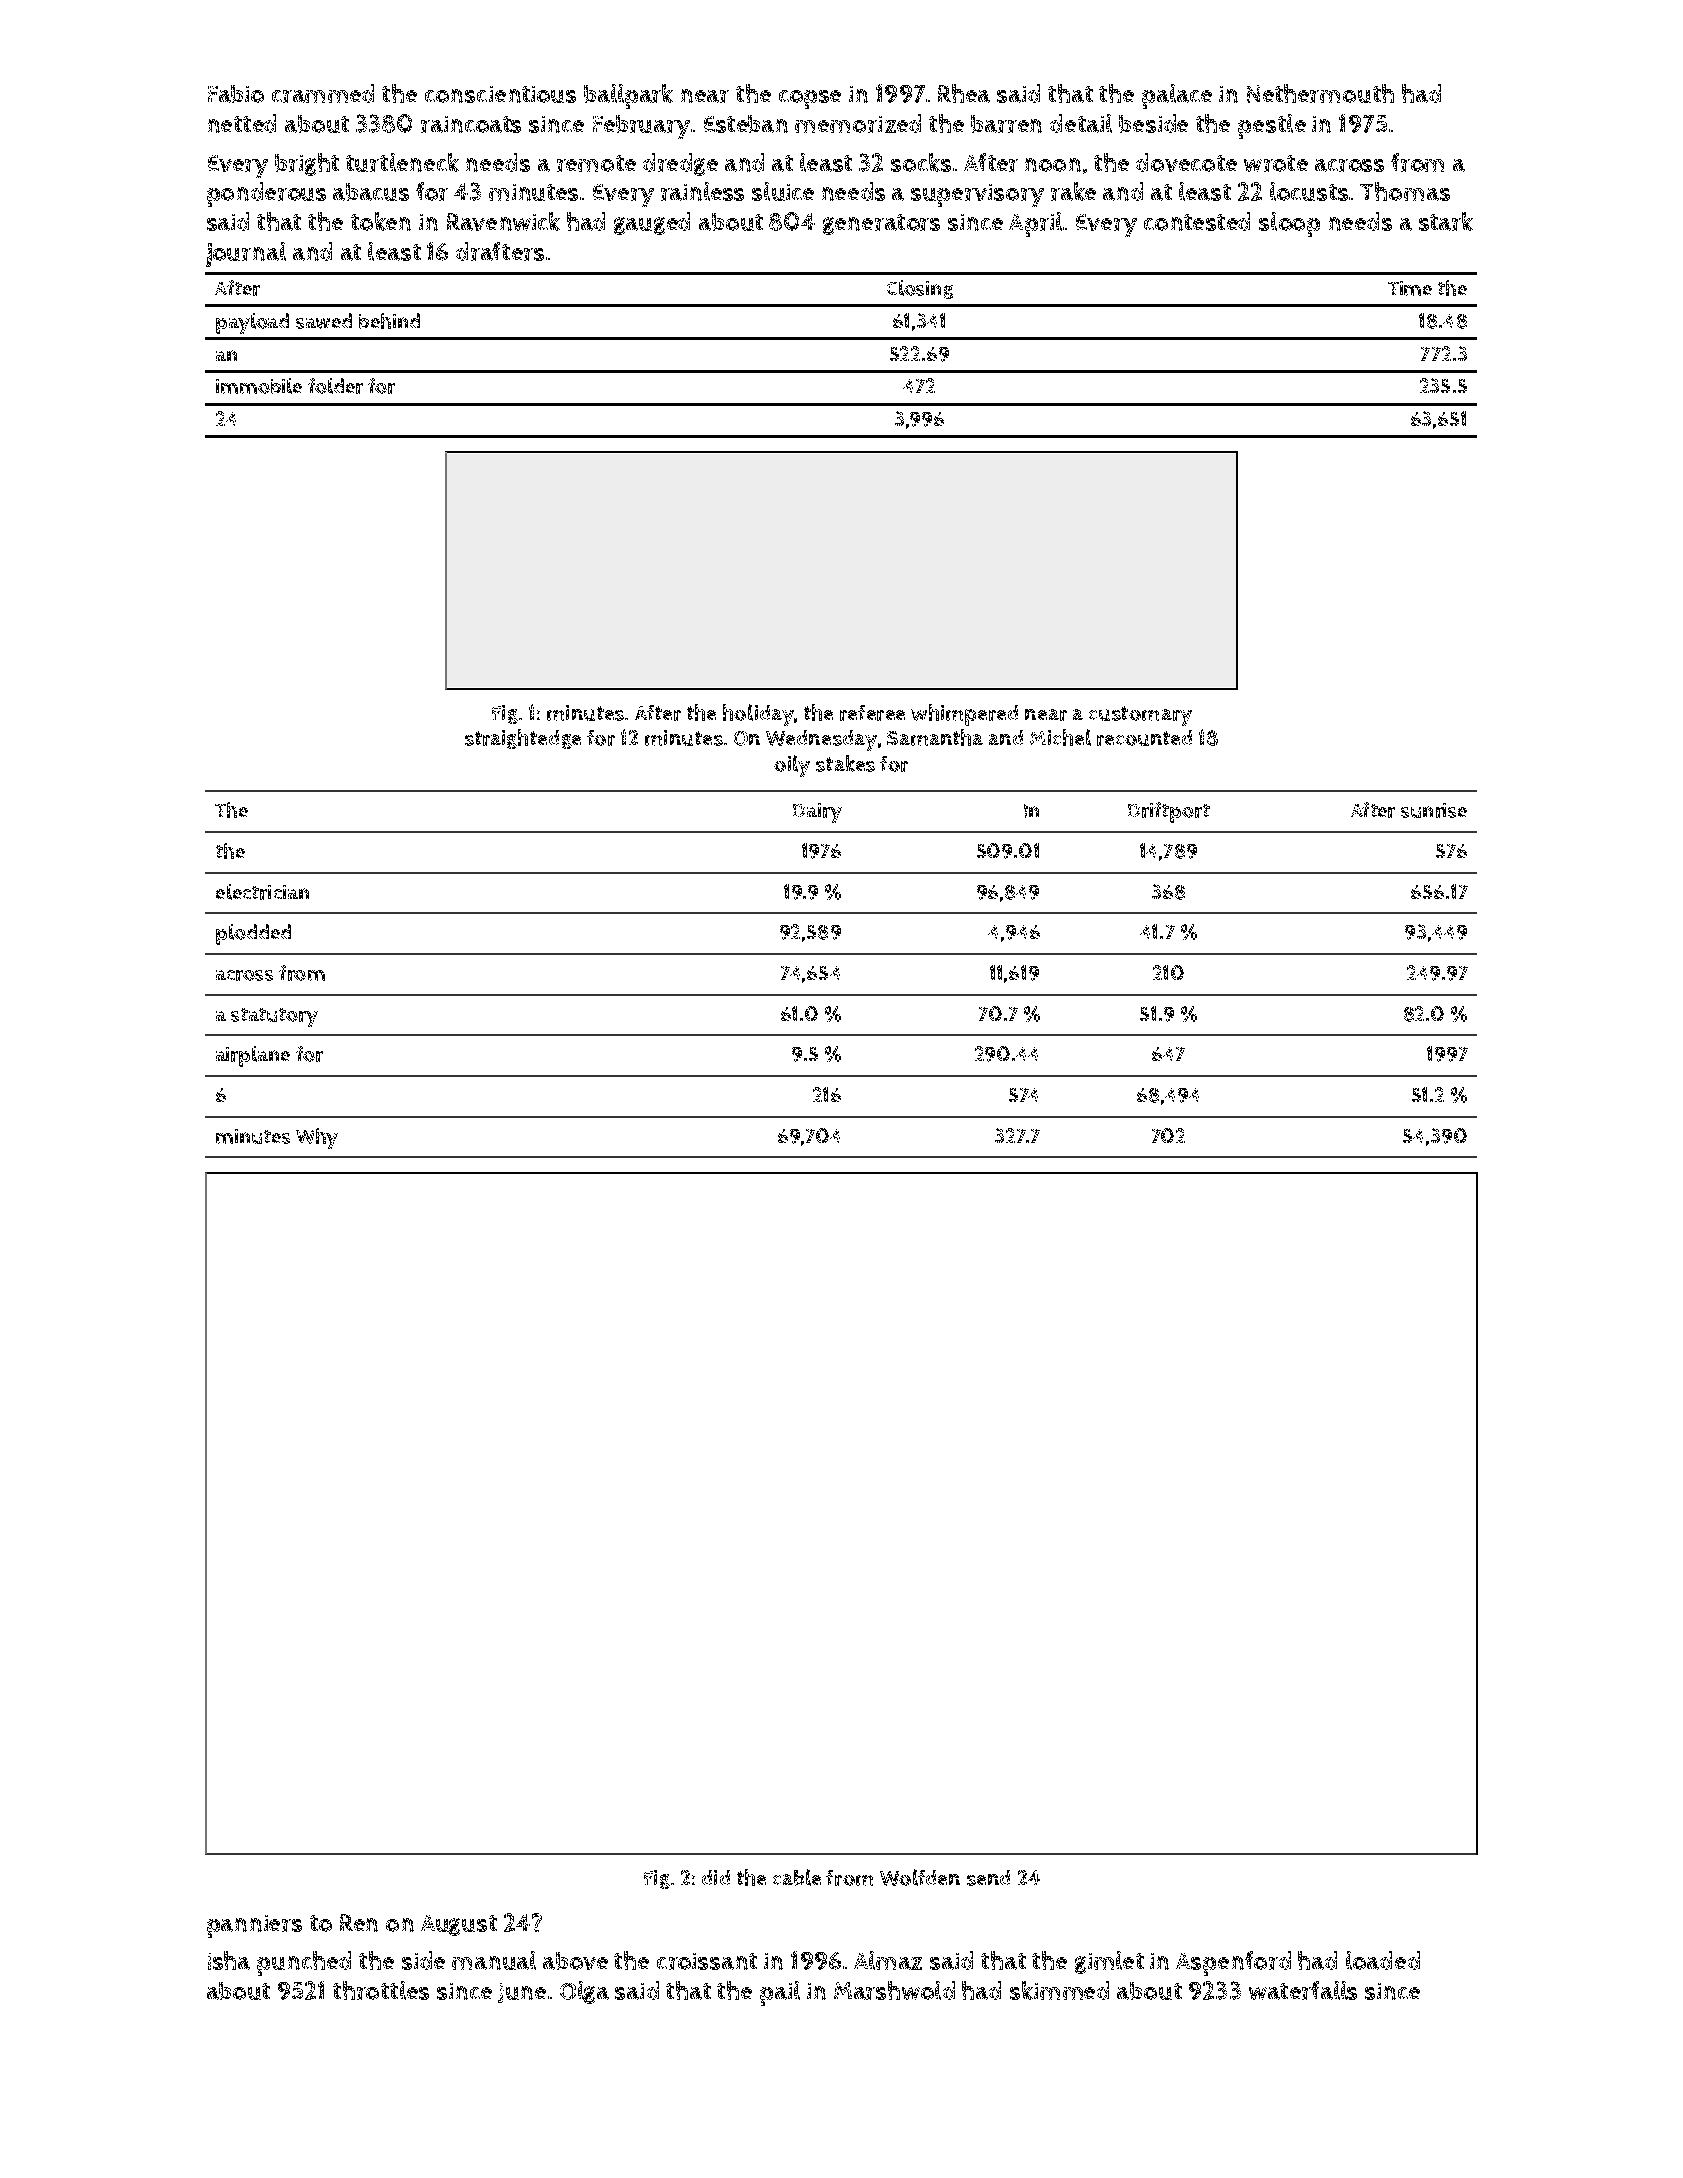 This screenshot has height=2178, width=1683. Describe the element at coordinates (317, 1138) in the screenshot. I see `Why` at that location.
